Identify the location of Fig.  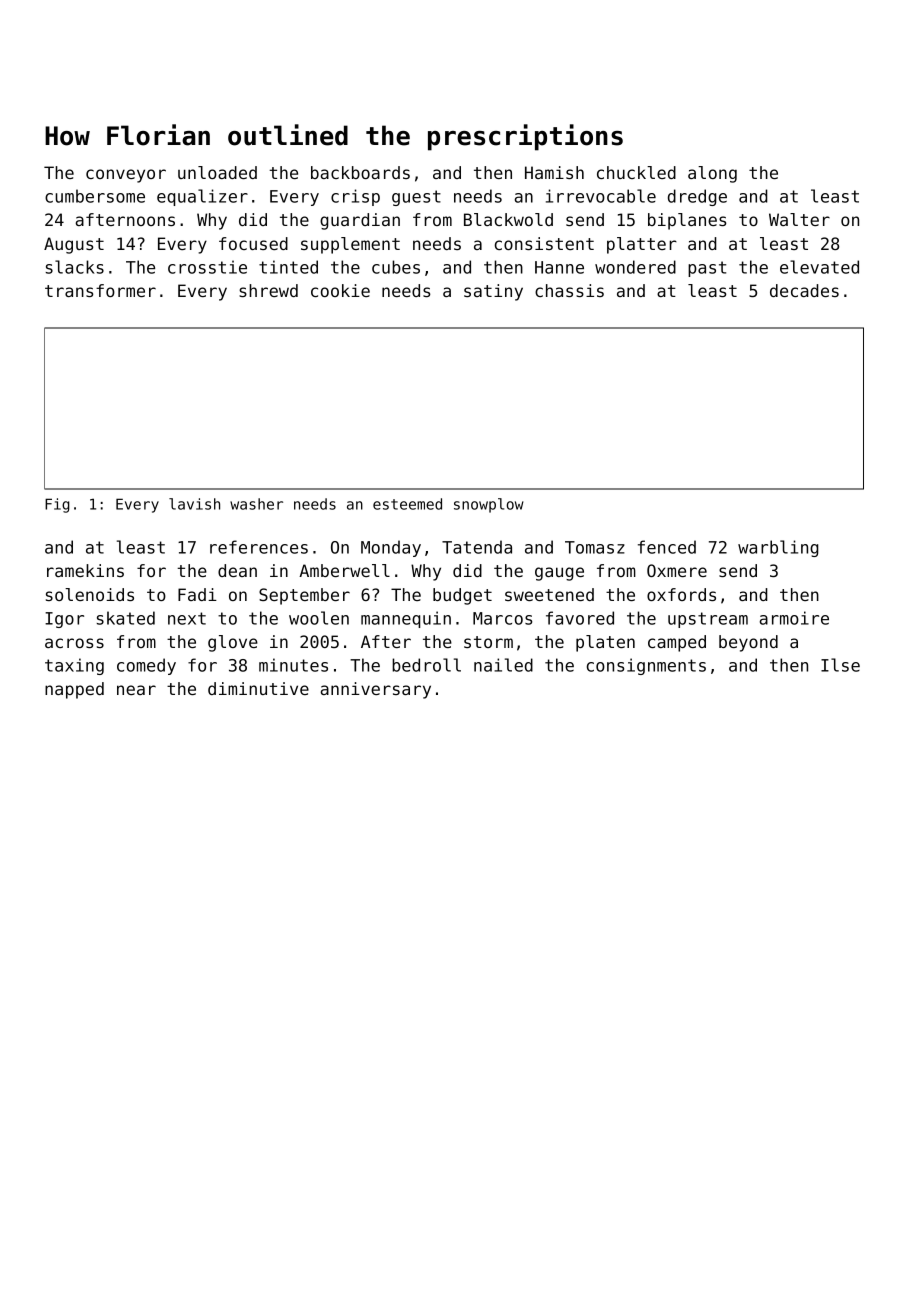
(57, 505).
